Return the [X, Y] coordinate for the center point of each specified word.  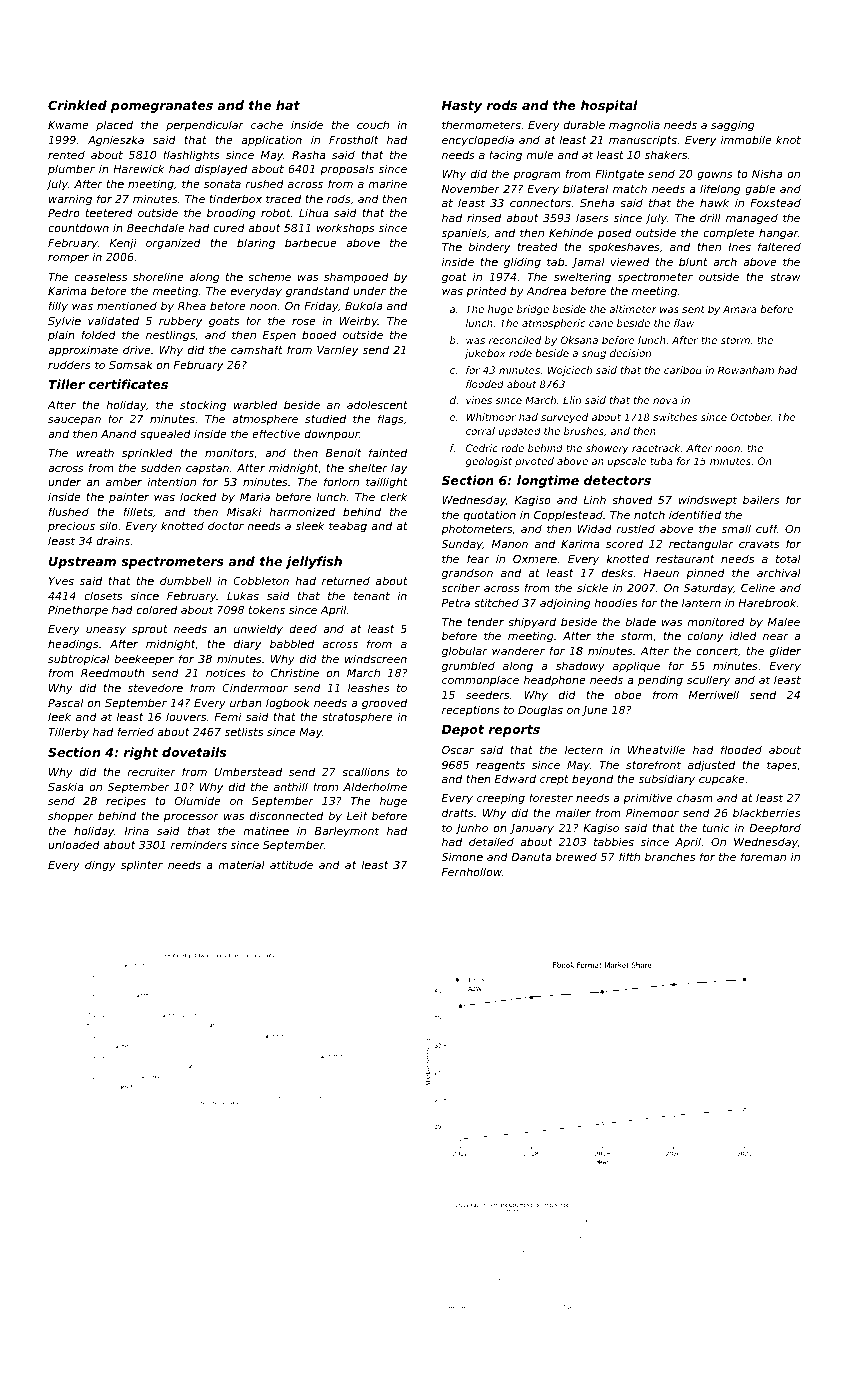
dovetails [194, 752]
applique [636, 666]
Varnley [337, 351]
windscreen [376, 658]
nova [665, 401]
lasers [592, 217]
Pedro [64, 213]
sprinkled [147, 453]
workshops [345, 229]
